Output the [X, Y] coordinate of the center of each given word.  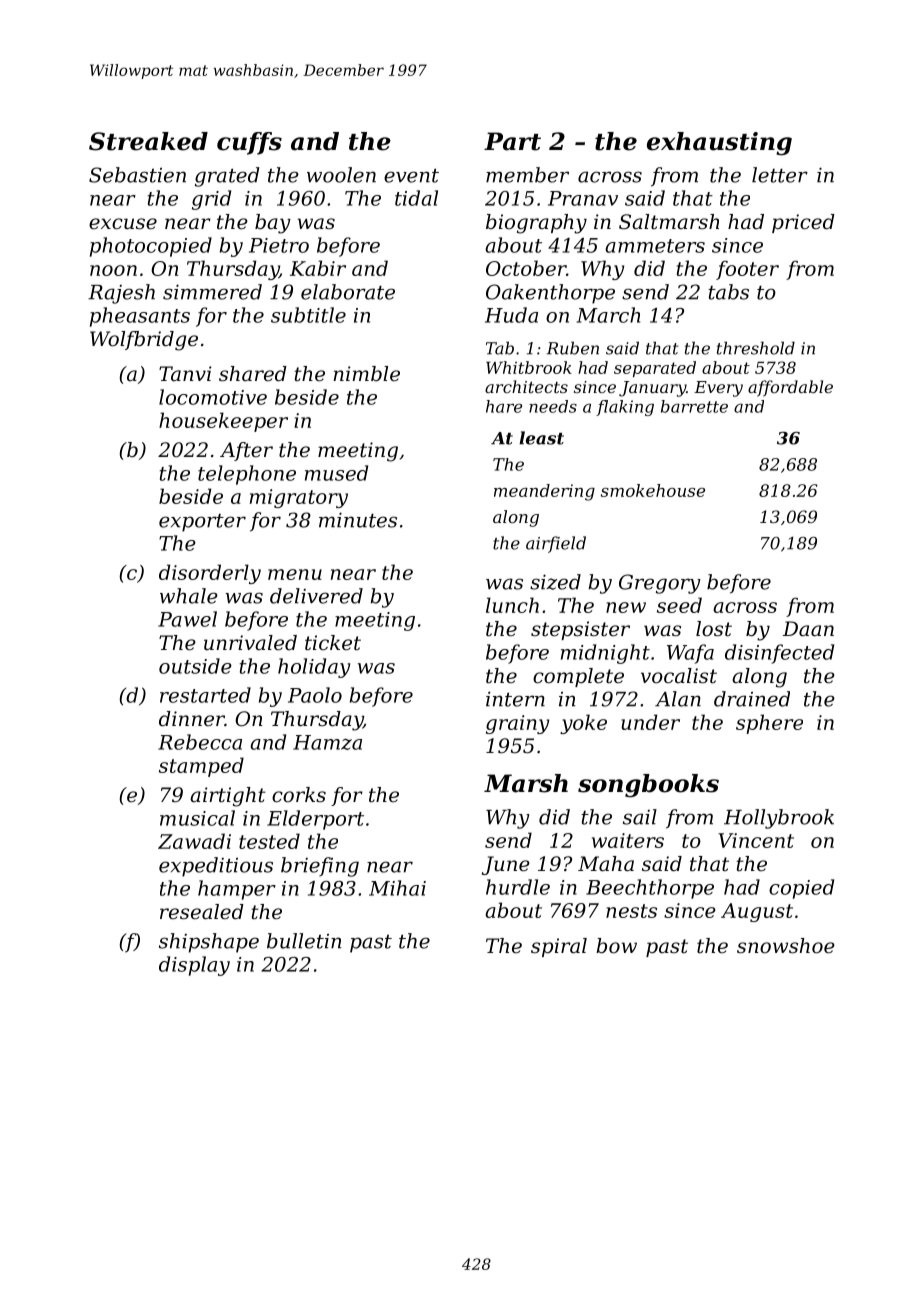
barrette [694, 406]
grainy [517, 724]
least [541, 438]
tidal [416, 198]
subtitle [308, 315]
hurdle [518, 887]
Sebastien [137, 175]
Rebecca [200, 742]
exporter [202, 523]
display [194, 966]
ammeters [655, 246]
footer [747, 270]
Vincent [756, 840]
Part [512, 141]
